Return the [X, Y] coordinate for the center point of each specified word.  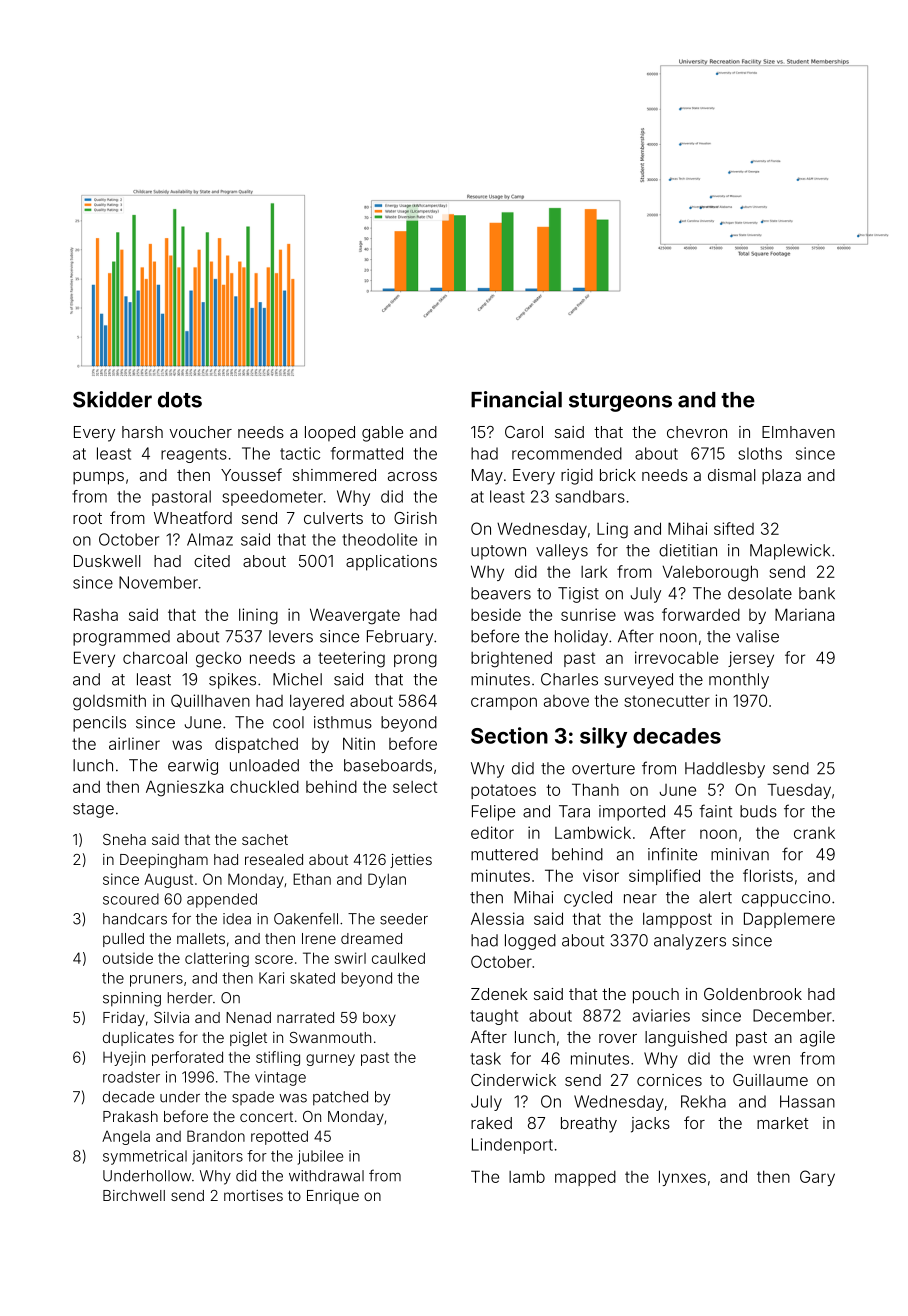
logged [530, 942]
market [782, 1123]
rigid [577, 477]
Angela [126, 1137]
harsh [142, 432]
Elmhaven [798, 432]
